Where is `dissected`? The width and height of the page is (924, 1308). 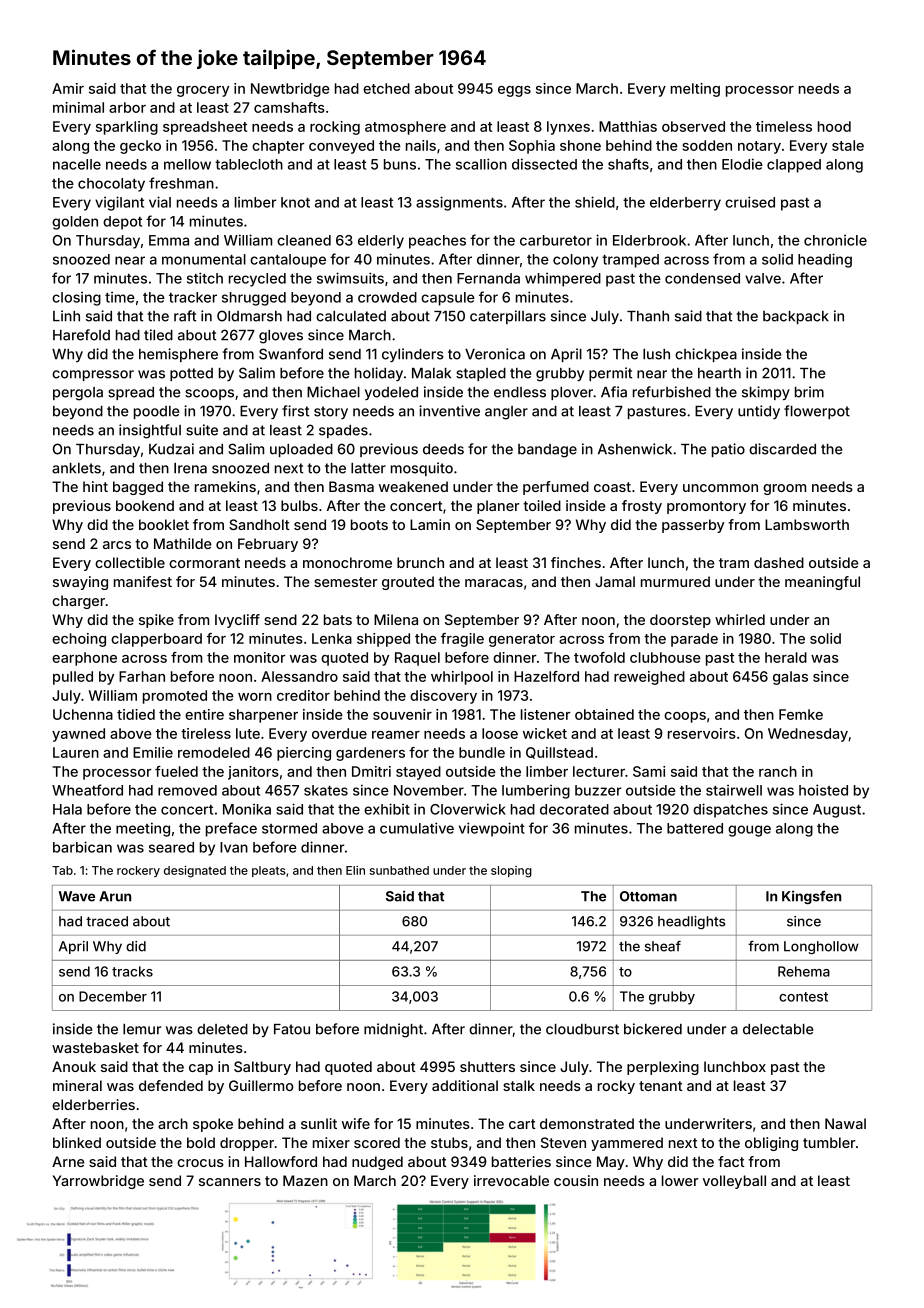 dissected is located at coordinates (544, 164).
